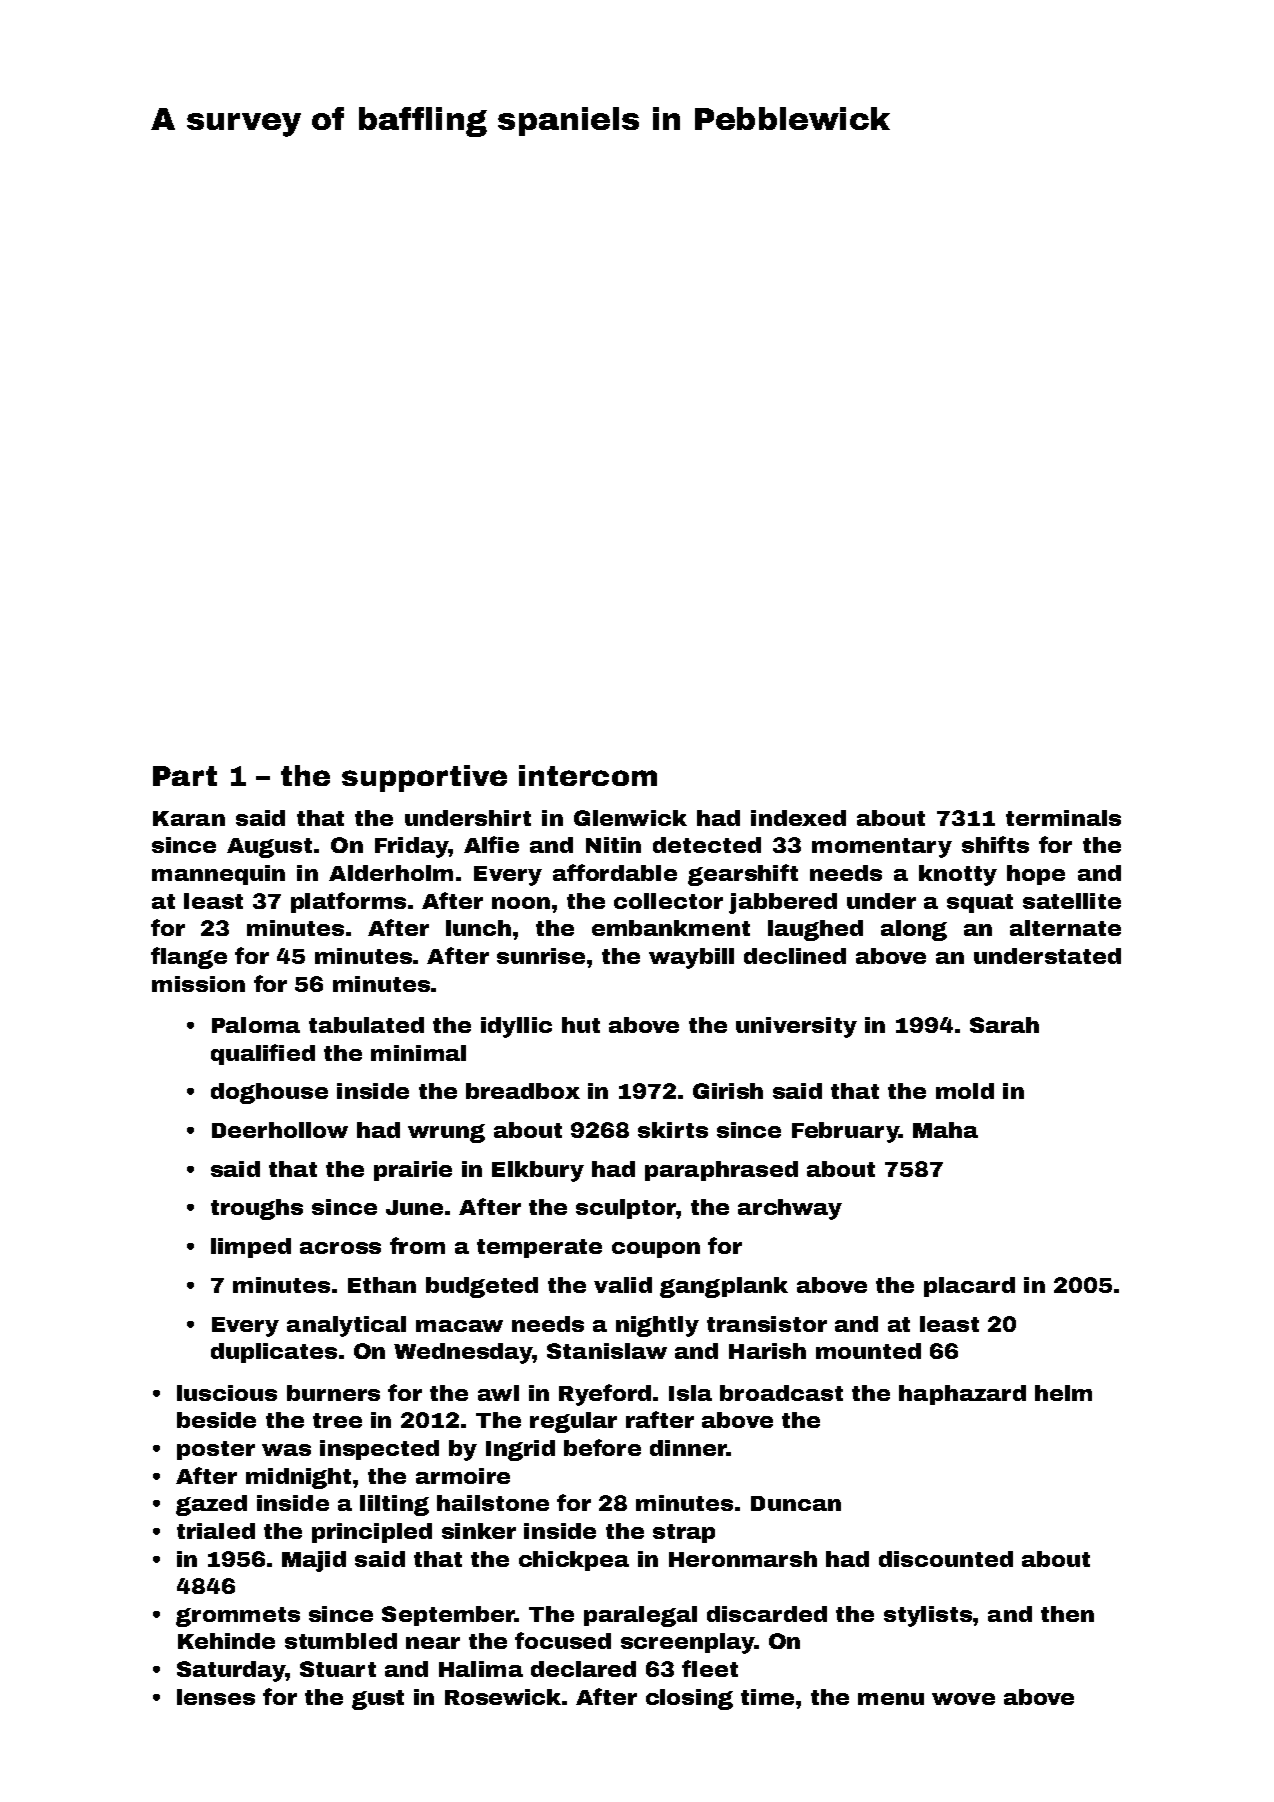 The width and height of the screenshot is (1274, 1802). I want to click on burners, so click(333, 1393).
